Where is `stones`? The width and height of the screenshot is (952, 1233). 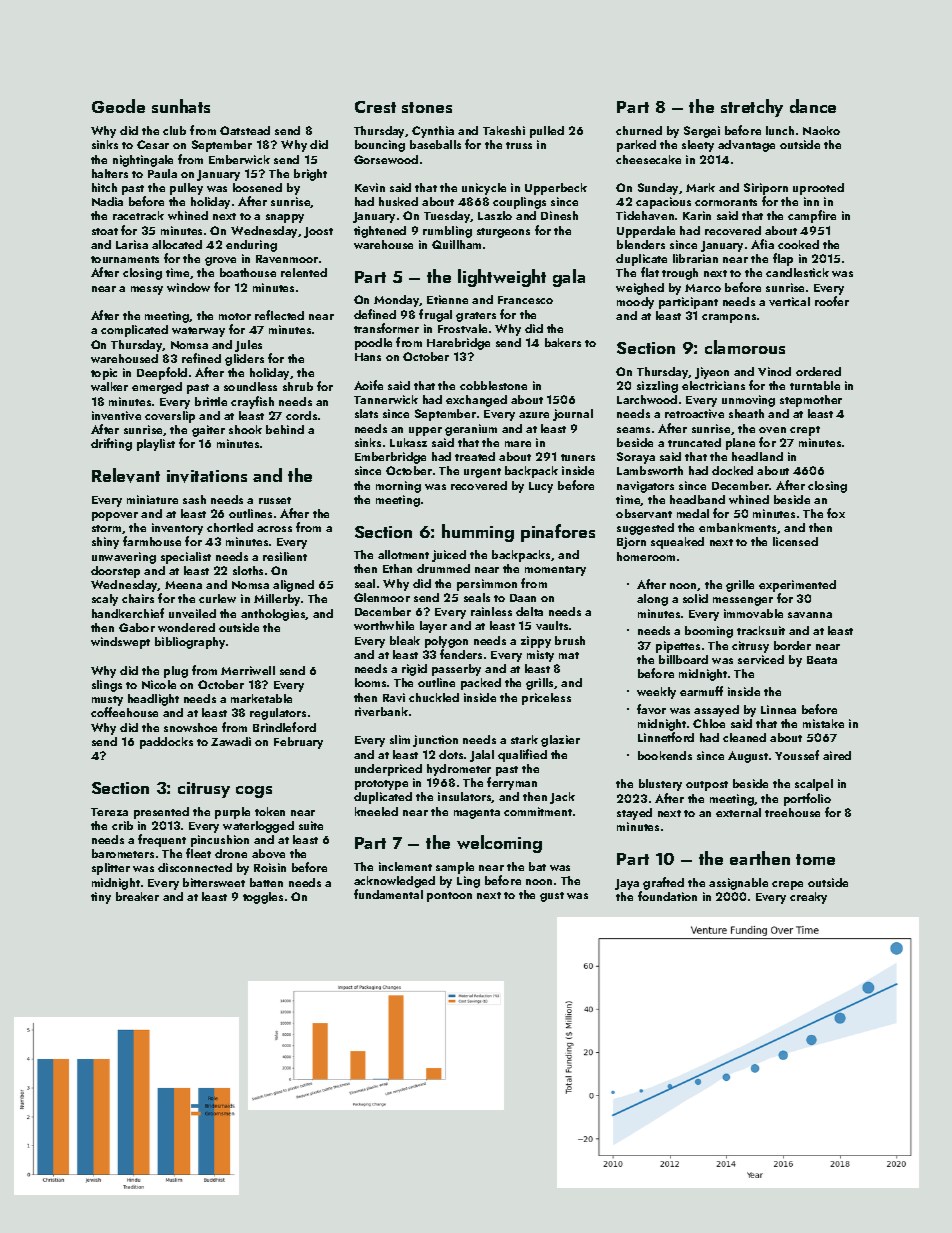
stones is located at coordinates (427, 107).
